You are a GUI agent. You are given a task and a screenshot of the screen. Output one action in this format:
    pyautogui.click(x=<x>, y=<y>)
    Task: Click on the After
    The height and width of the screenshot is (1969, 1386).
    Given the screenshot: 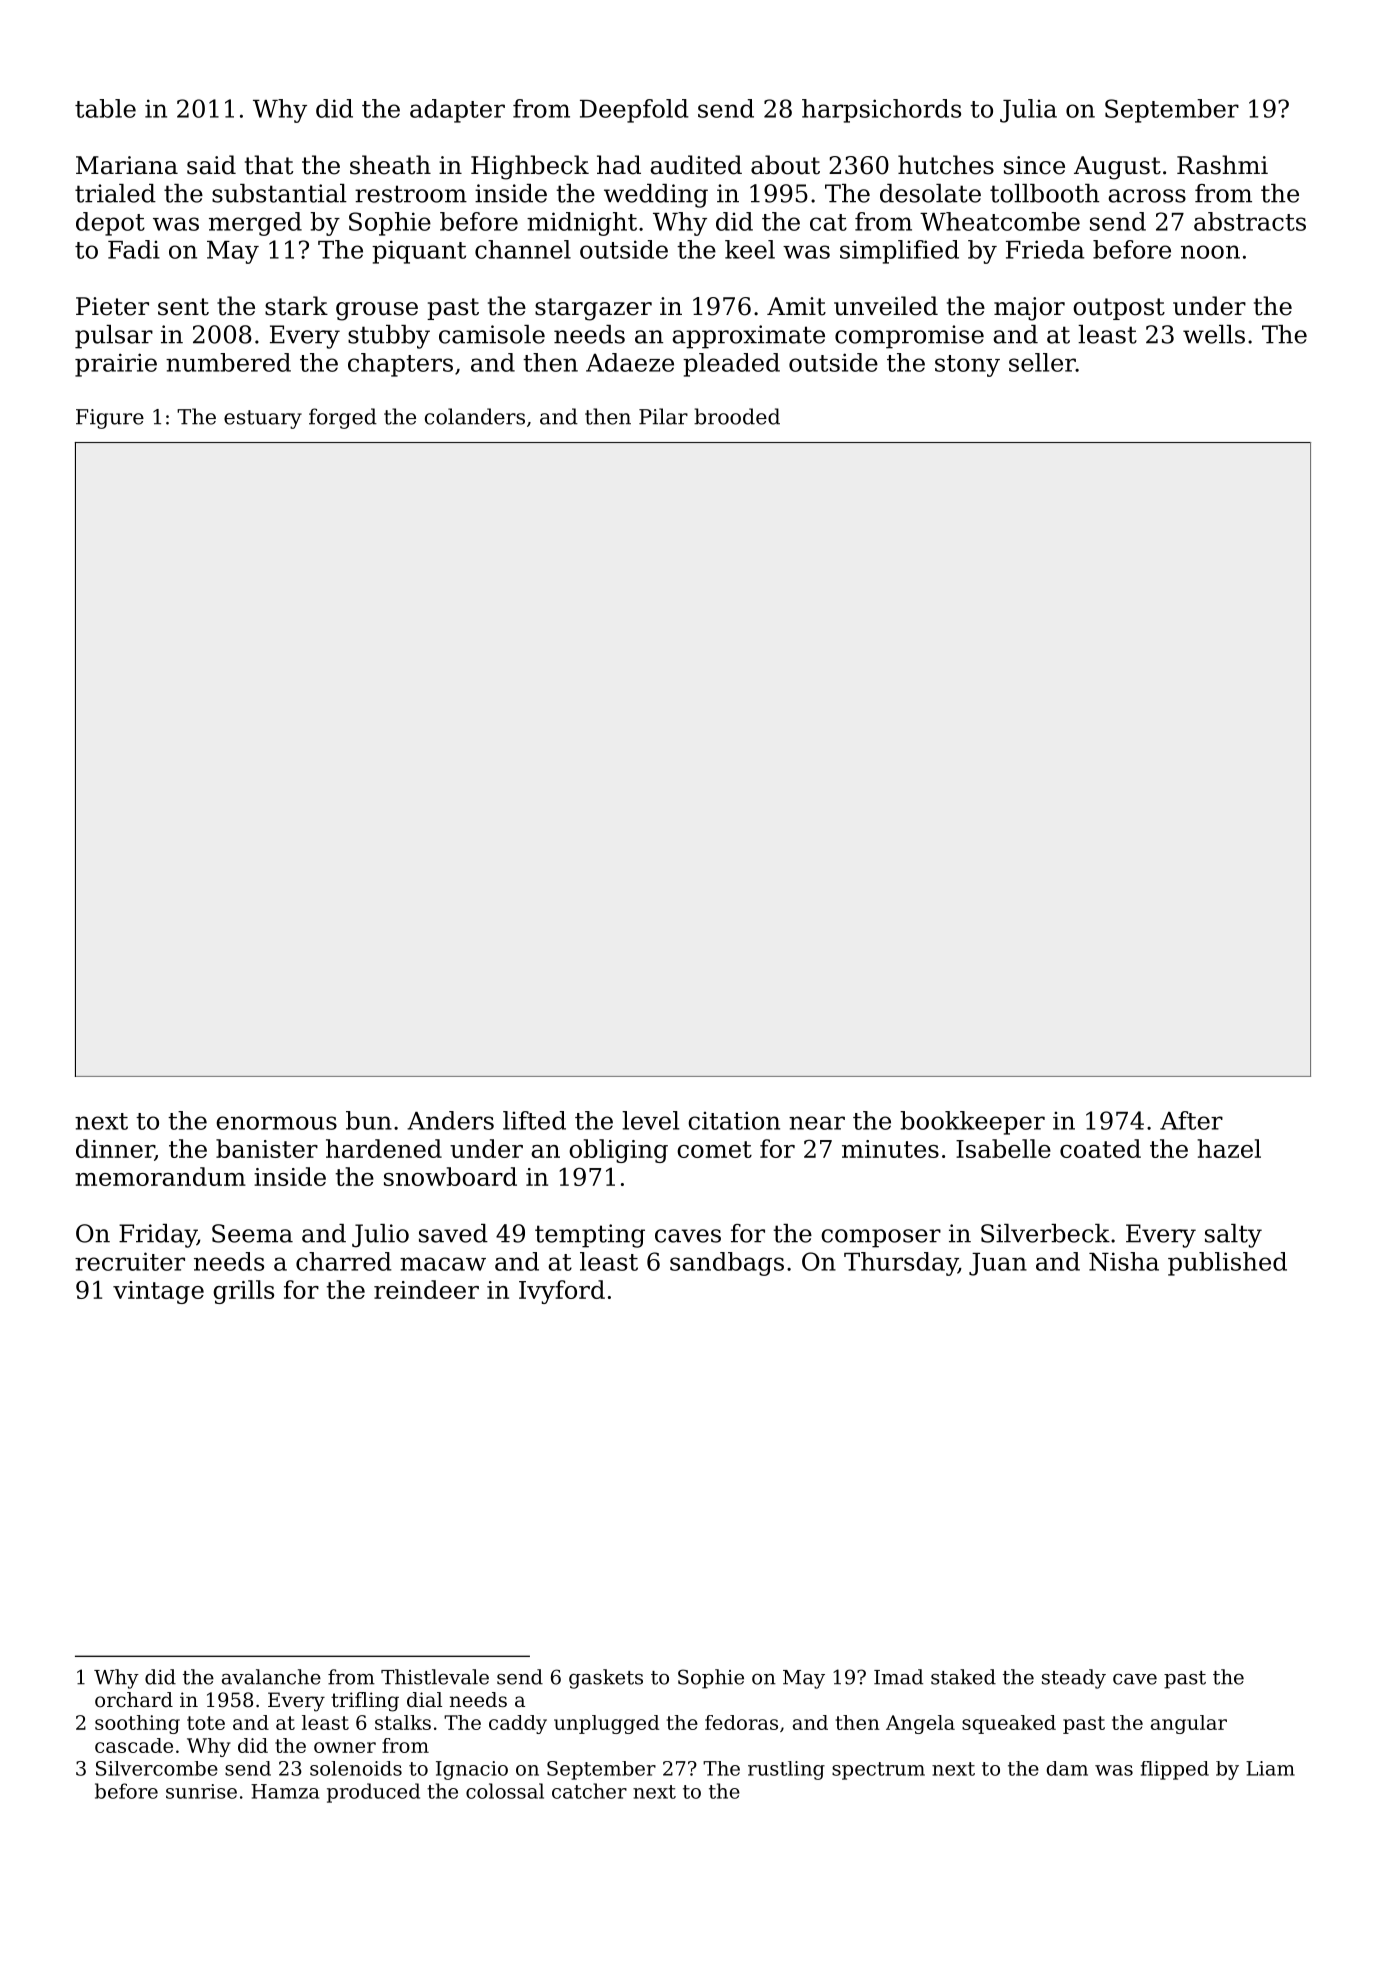 What is the action you would take?
    pyautogui.click(x=1191, y=1120)
